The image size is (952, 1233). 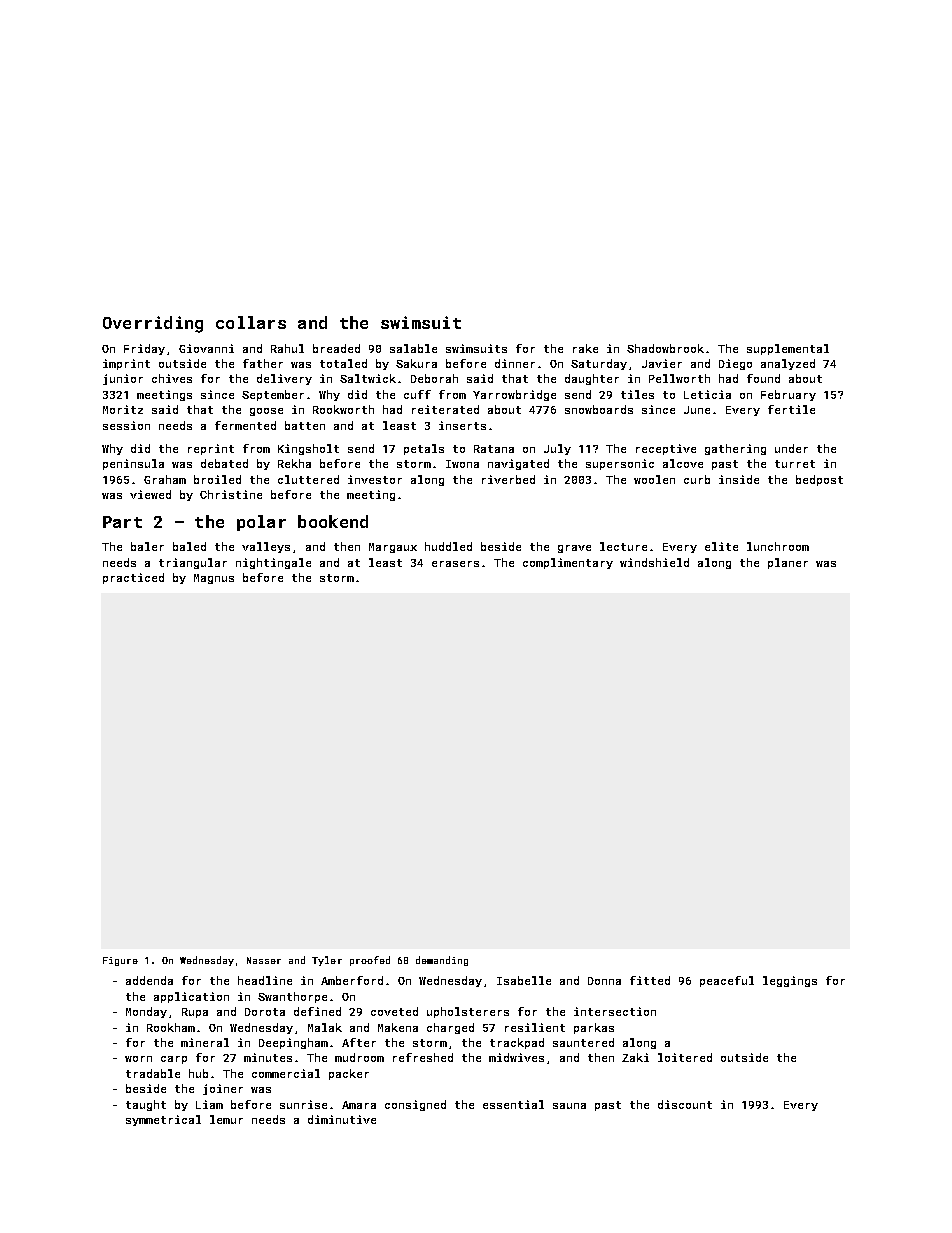 What do you see at coordinates (205, 1042) in the screenshot?
I see `mineral` at bounding box center [205, 1042].
